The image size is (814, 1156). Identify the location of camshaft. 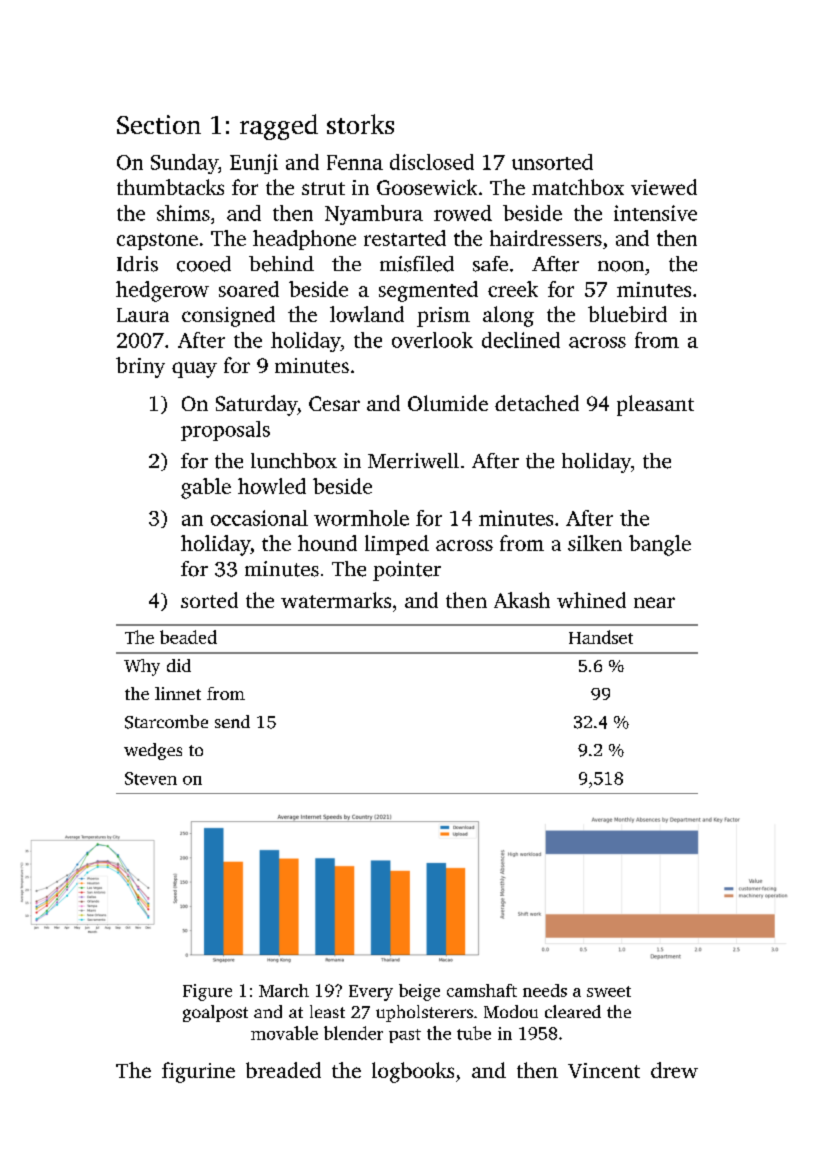
(482, 990).
